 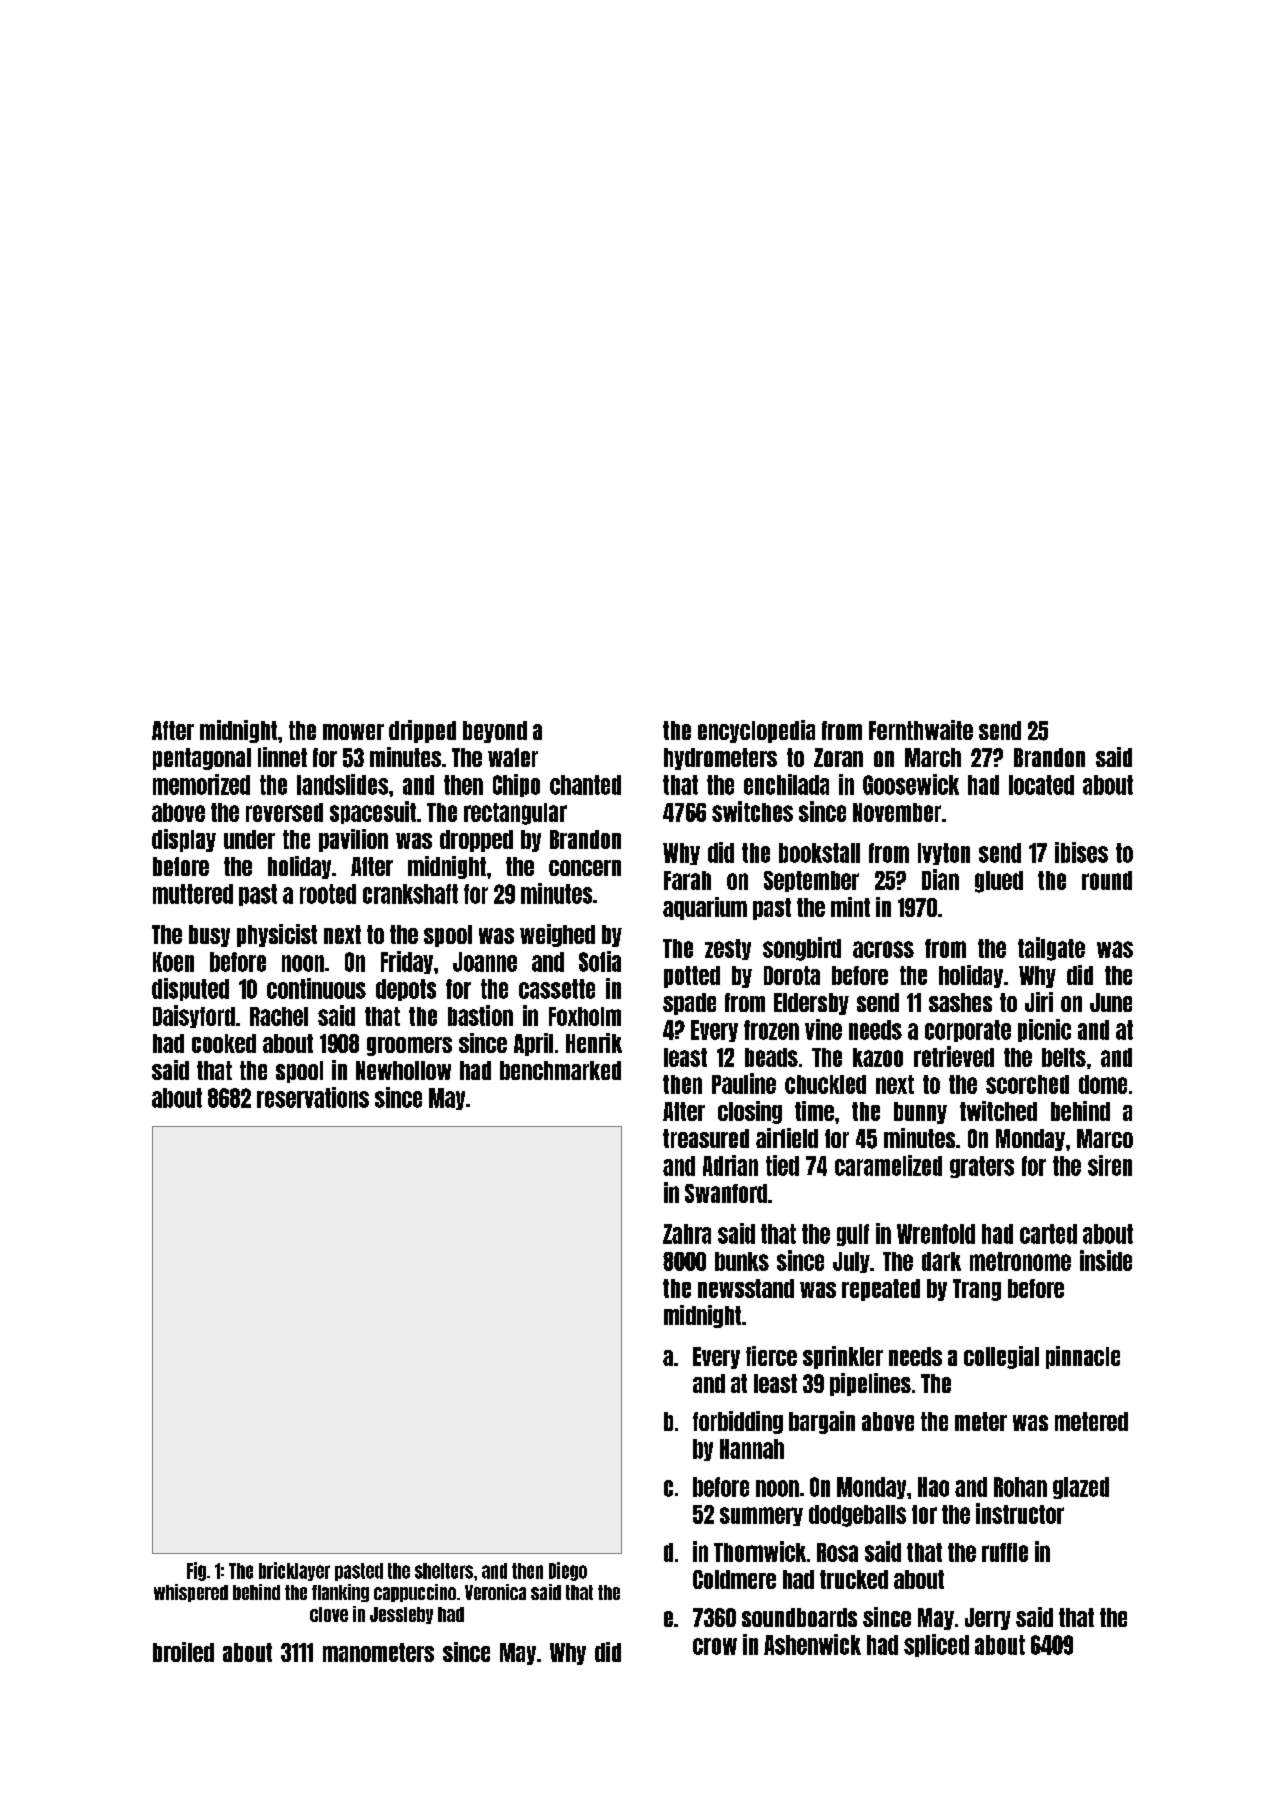 What do you see at coordinates (756, 731) in the document?
I see `encyclopedia` at bounding box center [756, 731].
